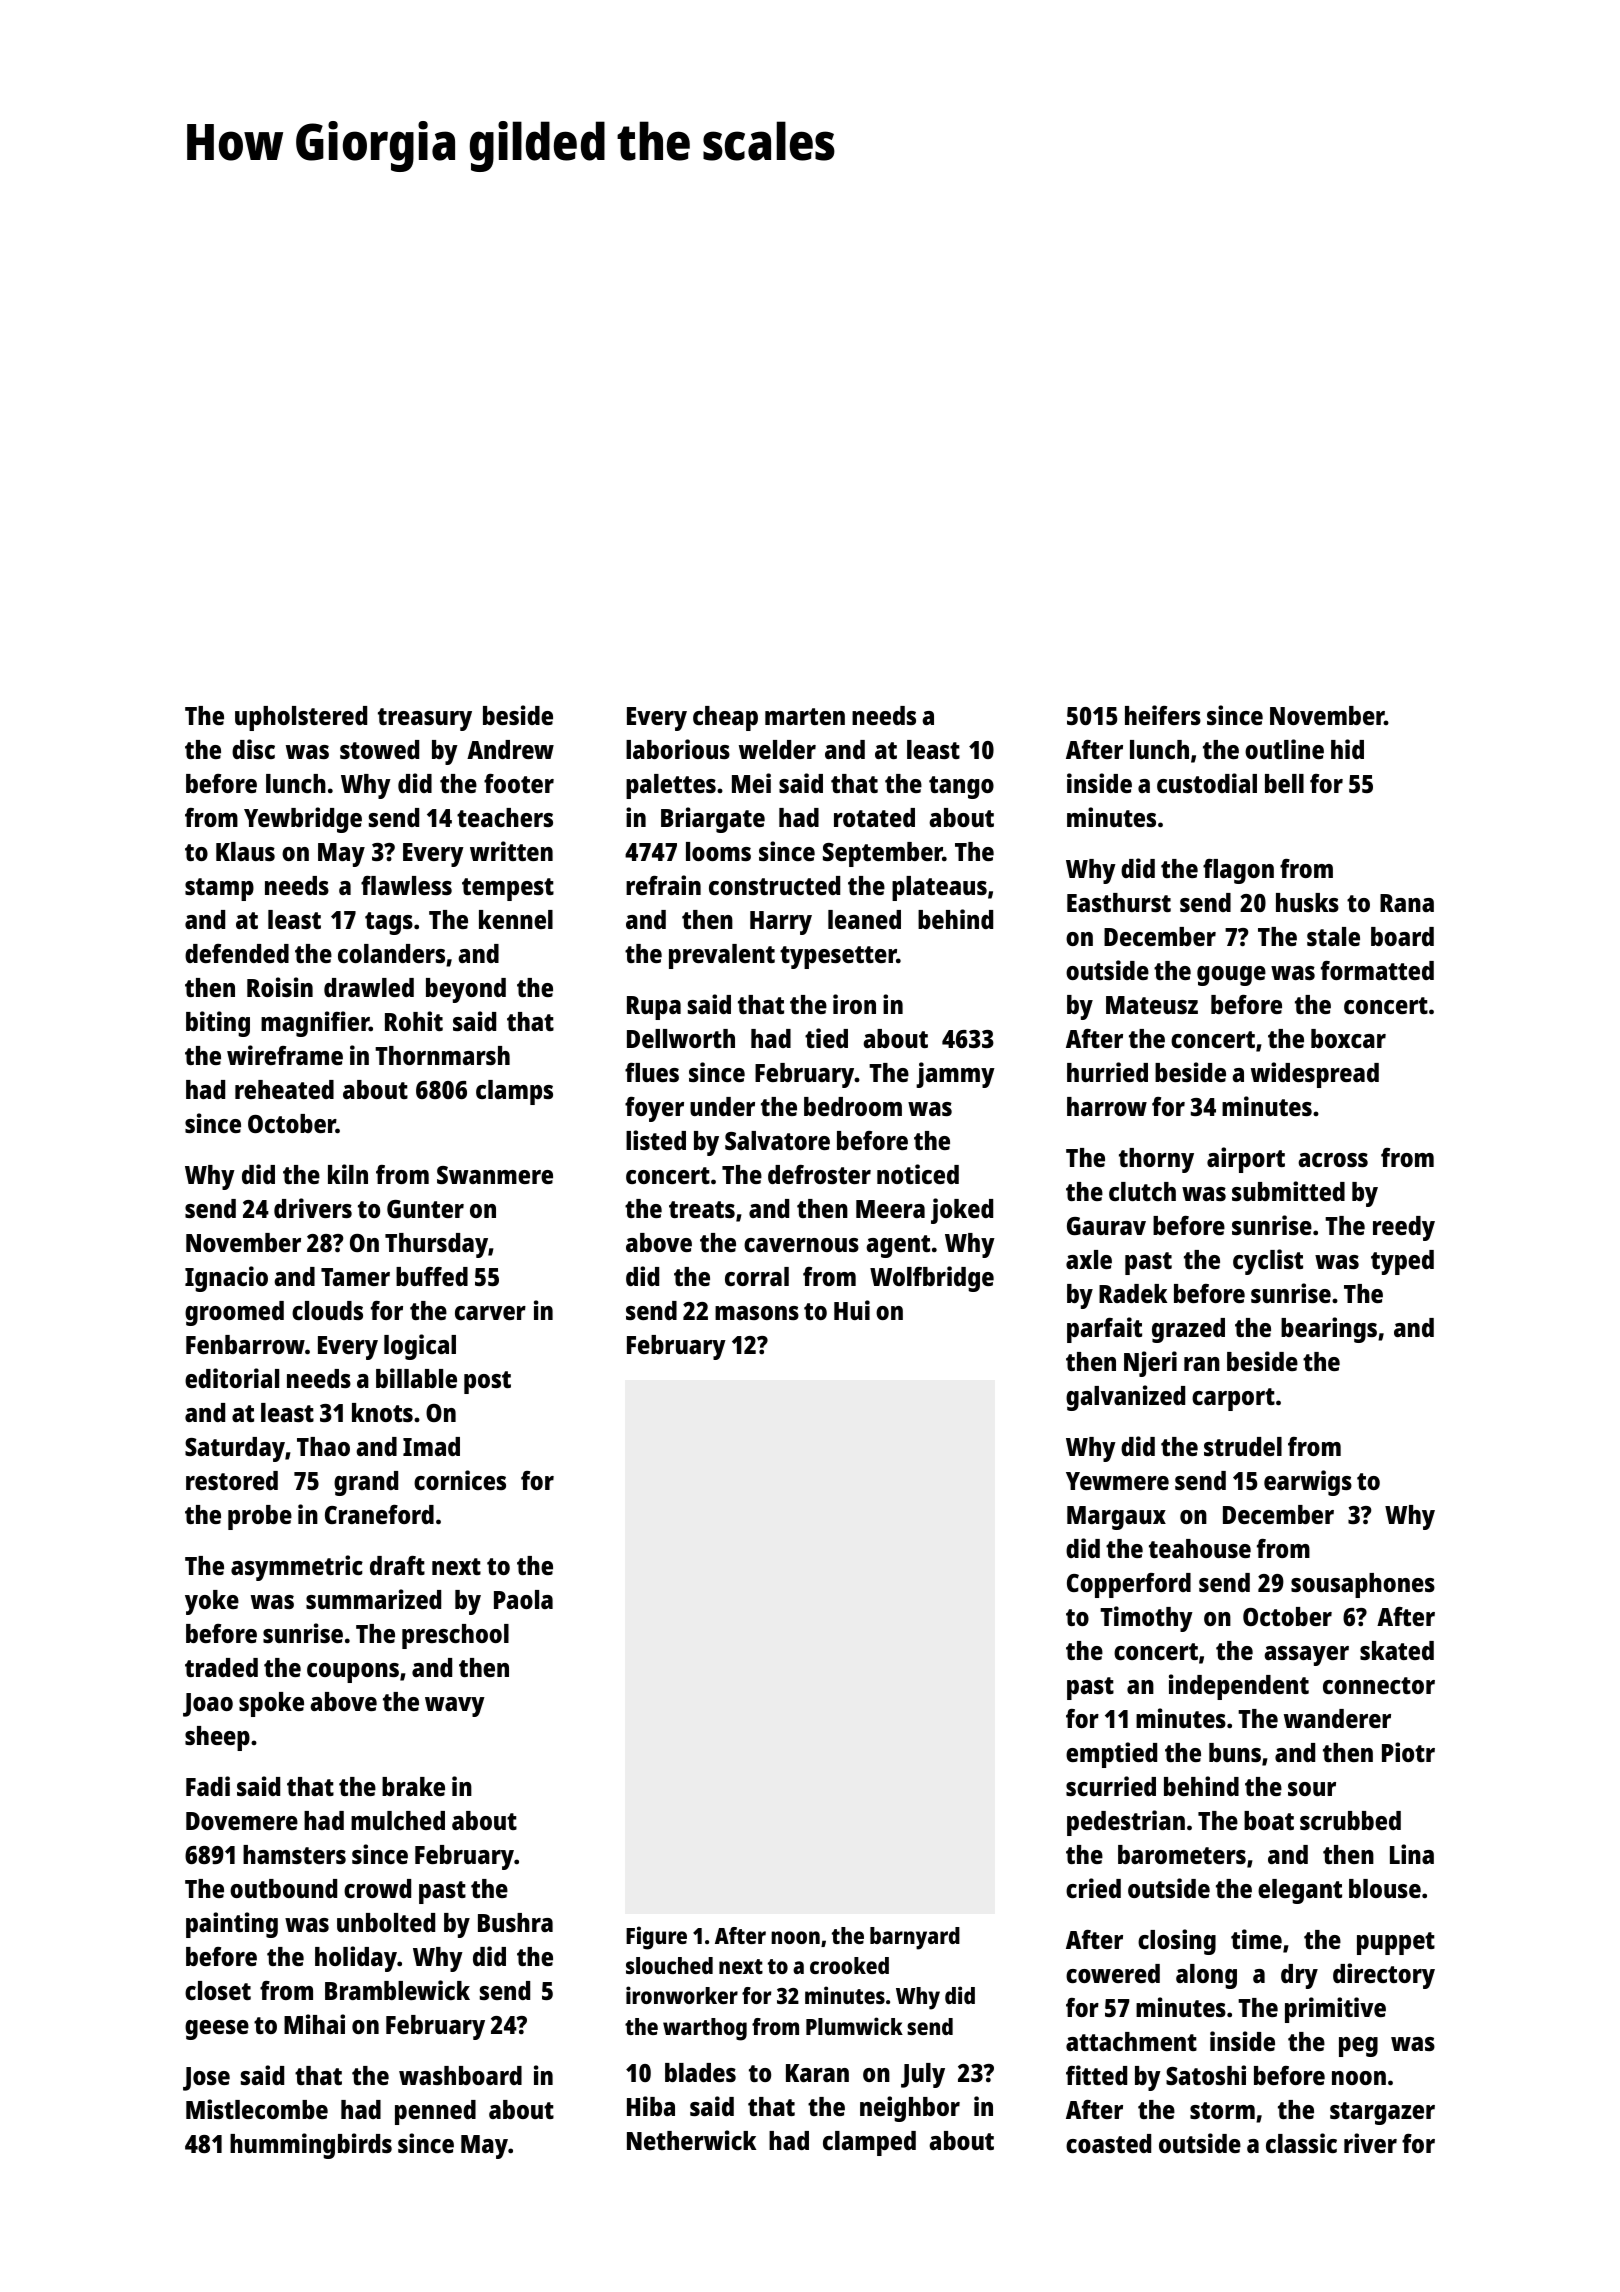 Image resolution: width=1620 pixels, height=2292 pixels. I want to click on tango, so click(961, 787).
